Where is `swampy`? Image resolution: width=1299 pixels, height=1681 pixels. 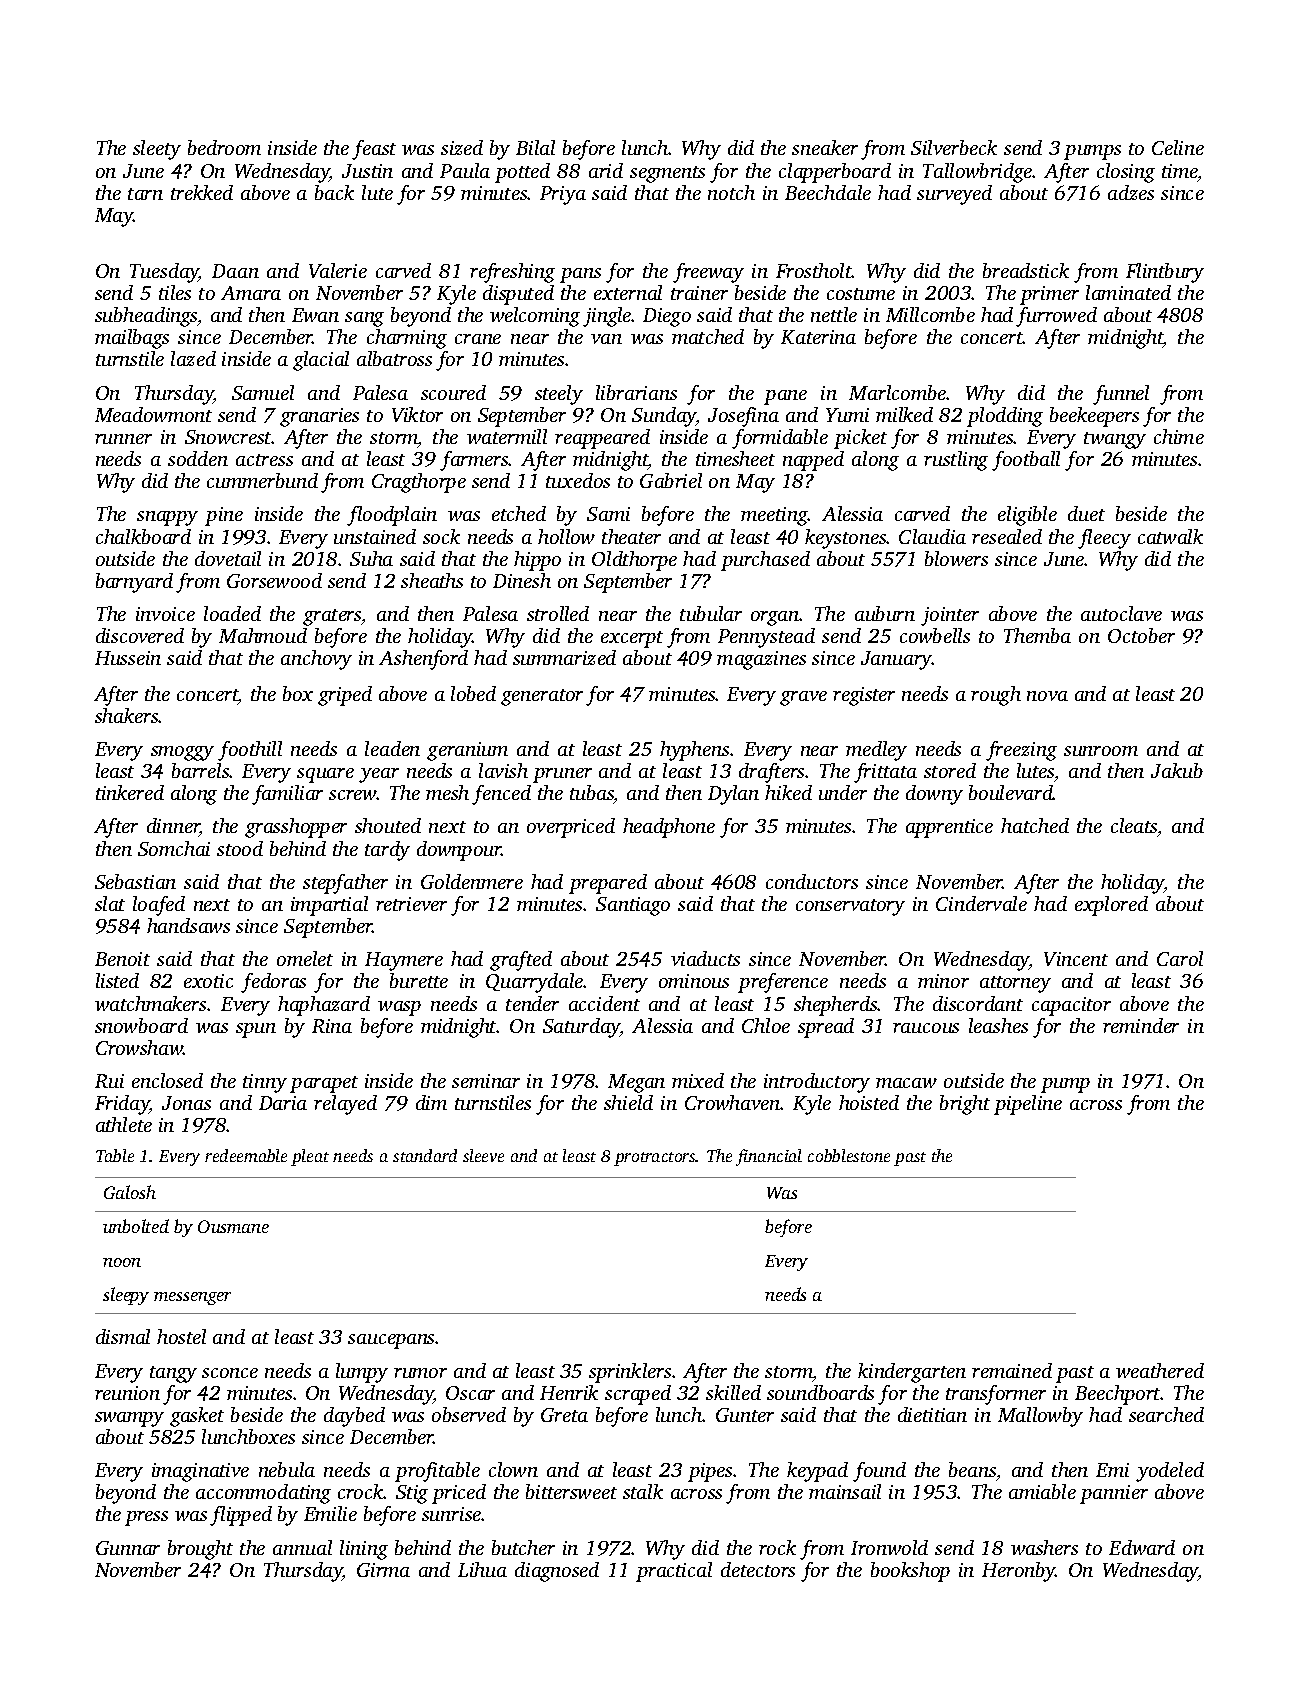
swampy is located at coordinates (129, 1419).
